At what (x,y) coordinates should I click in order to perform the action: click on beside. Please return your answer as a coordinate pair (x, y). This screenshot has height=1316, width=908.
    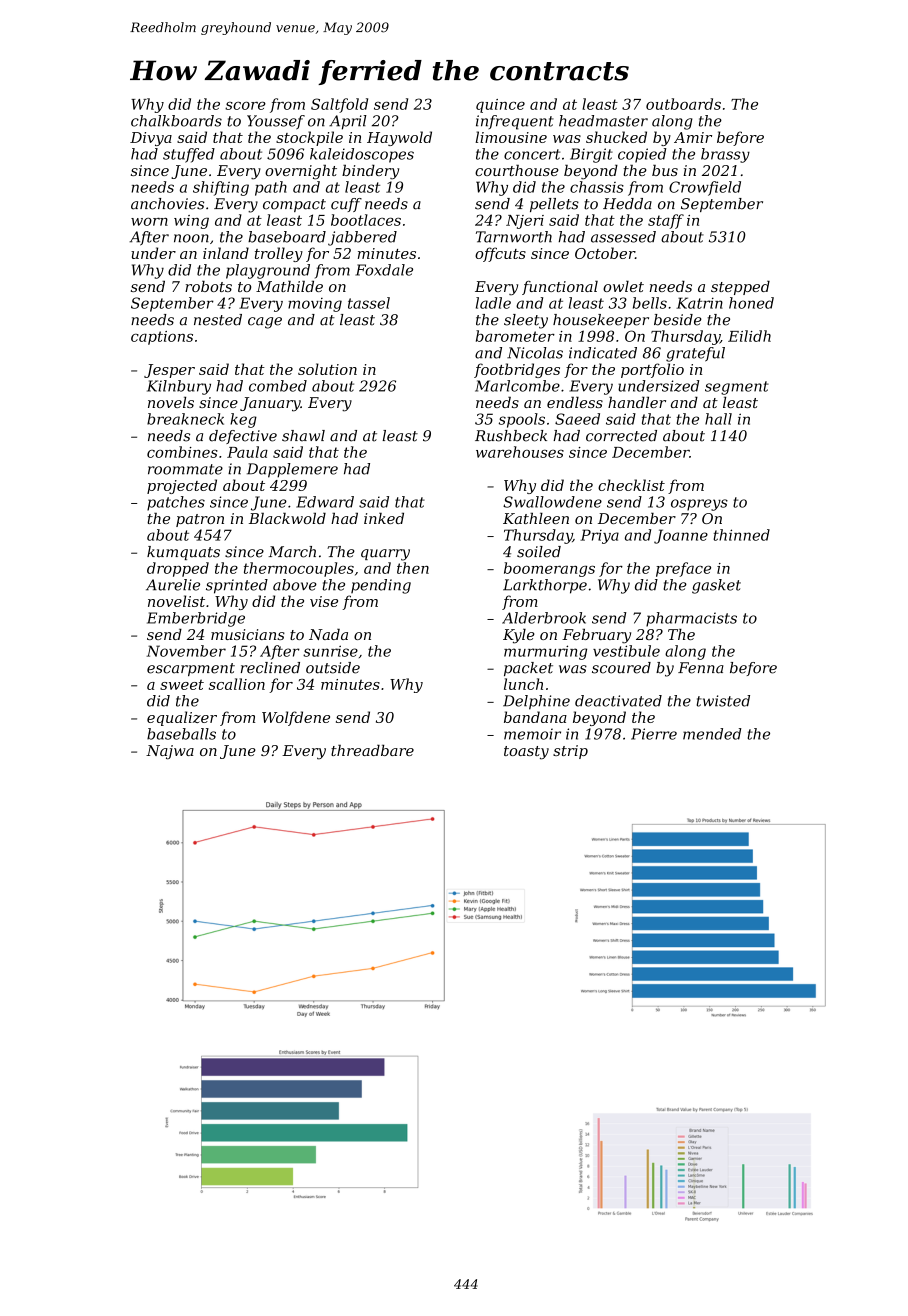
    Looking at the image, I should click on (678, 320).
